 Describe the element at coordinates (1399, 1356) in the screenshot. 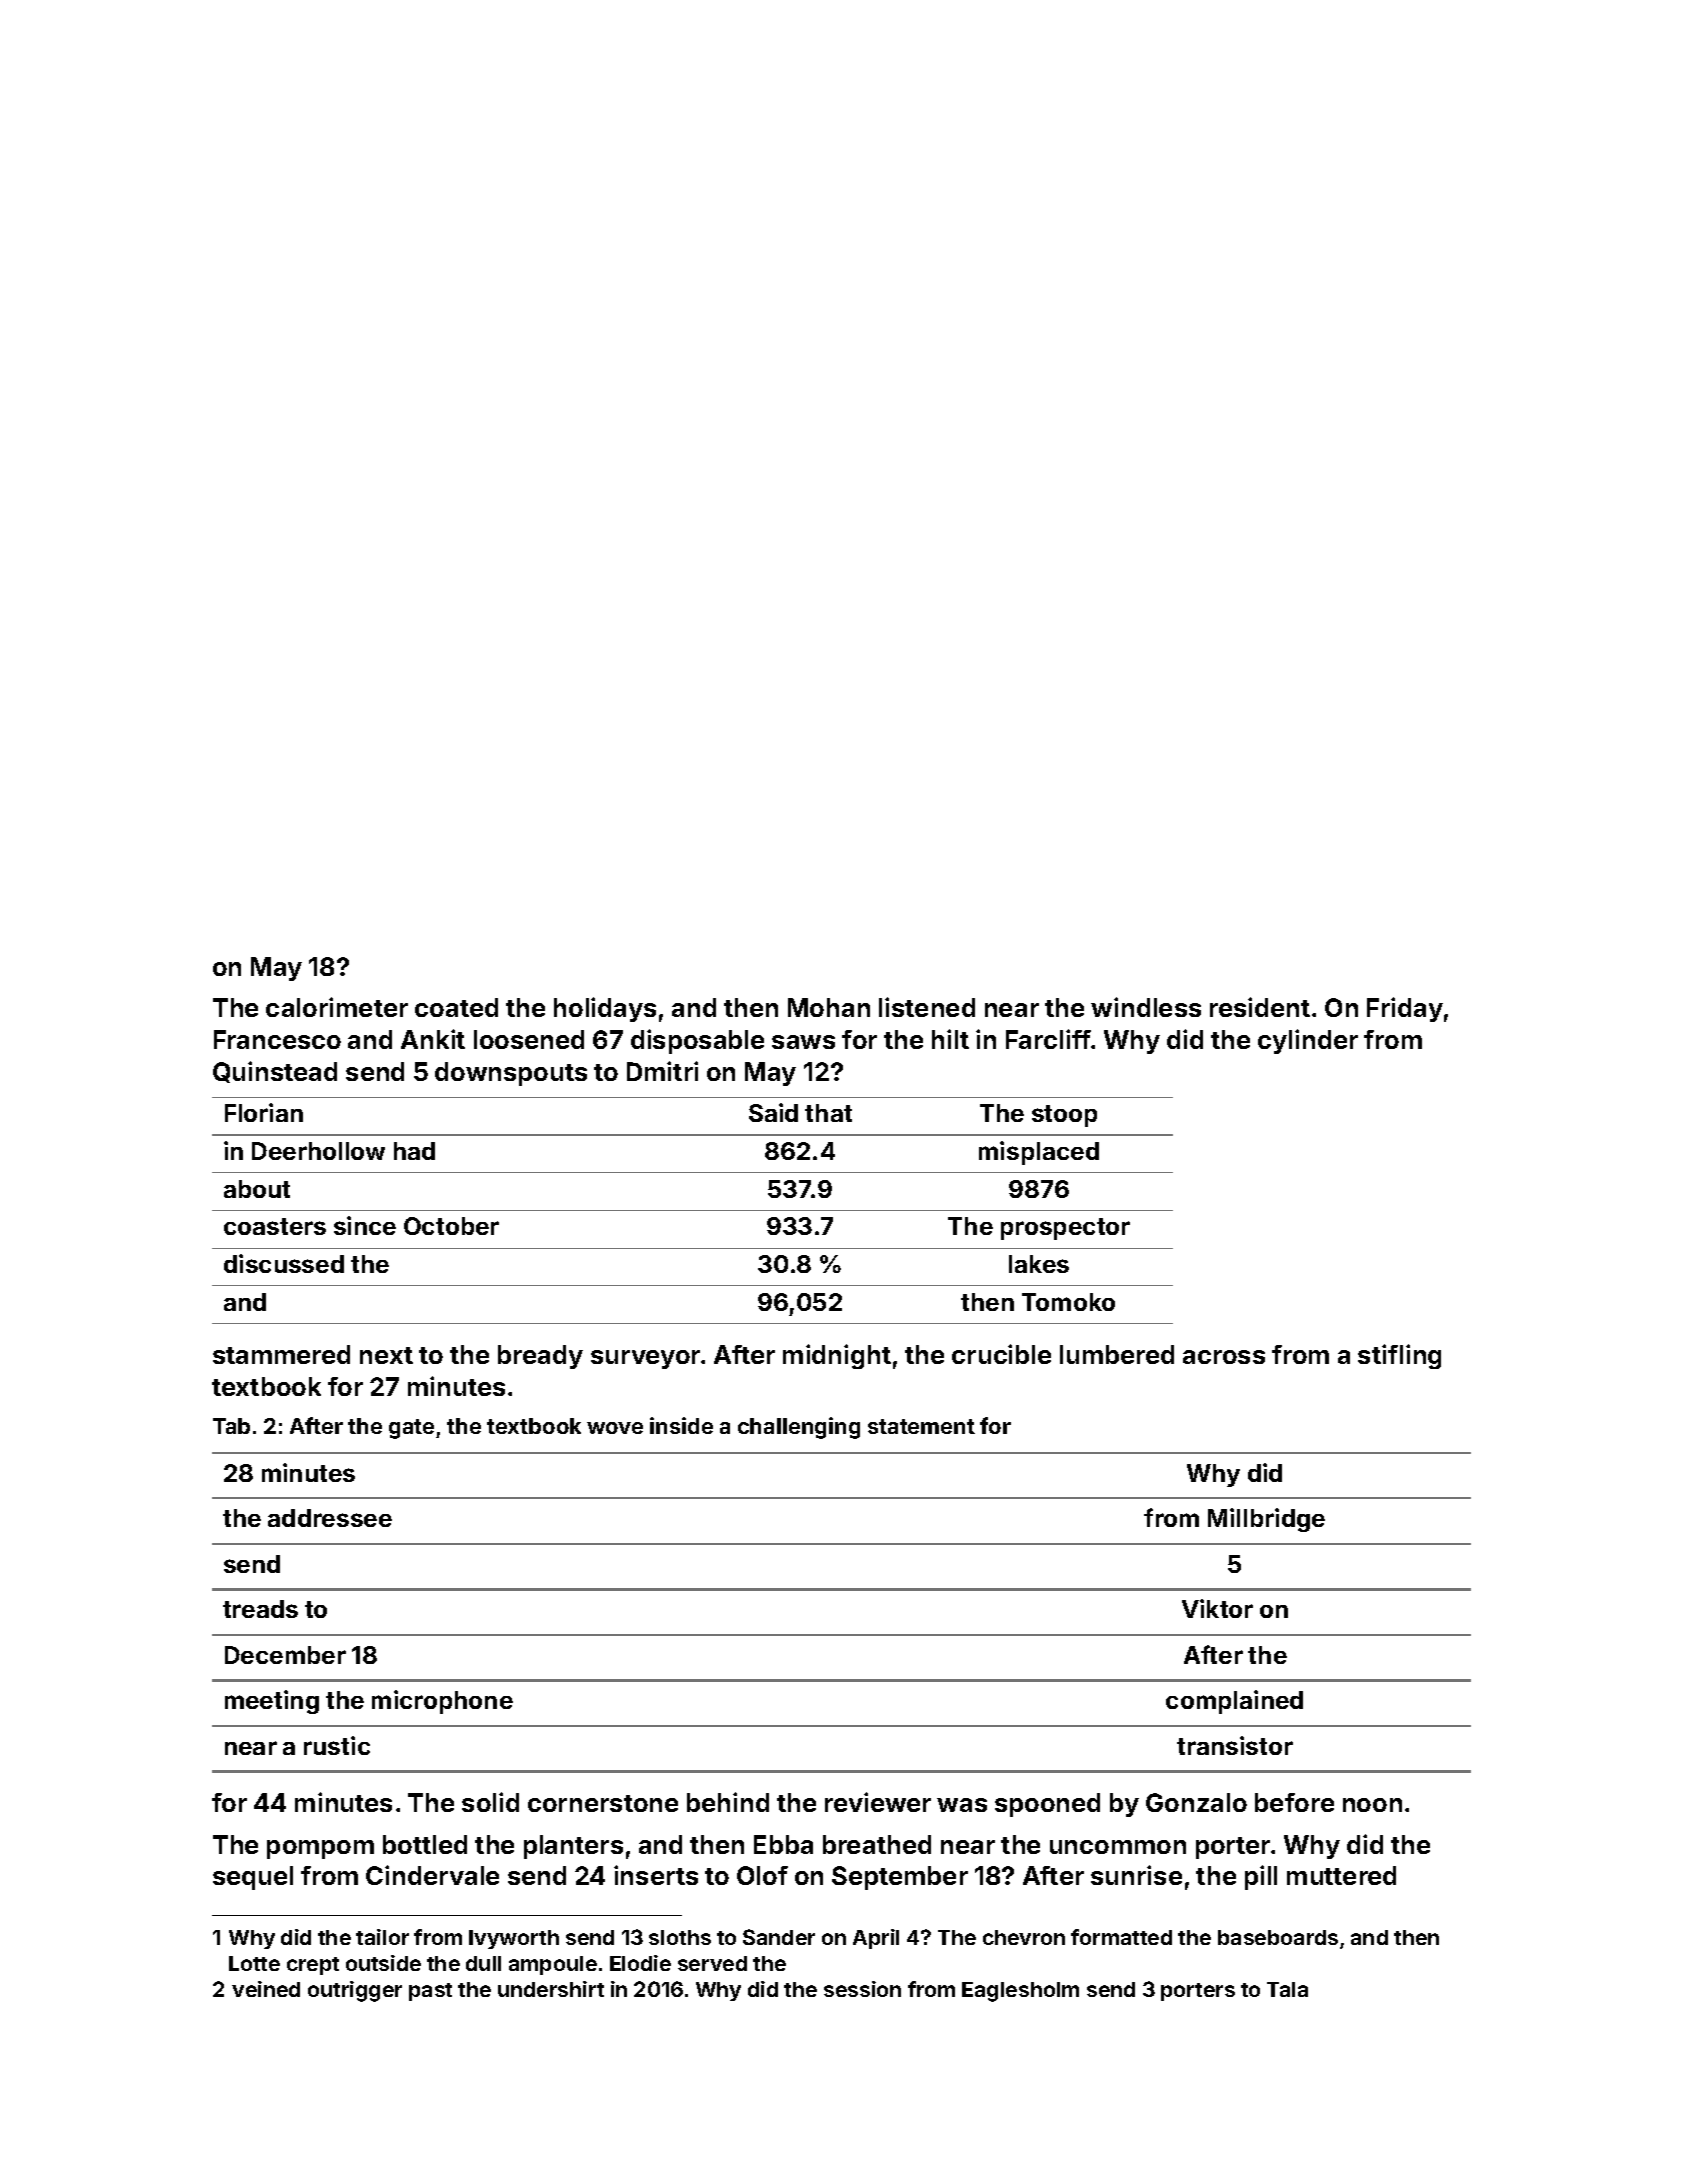

I see `stifling` at that location.
